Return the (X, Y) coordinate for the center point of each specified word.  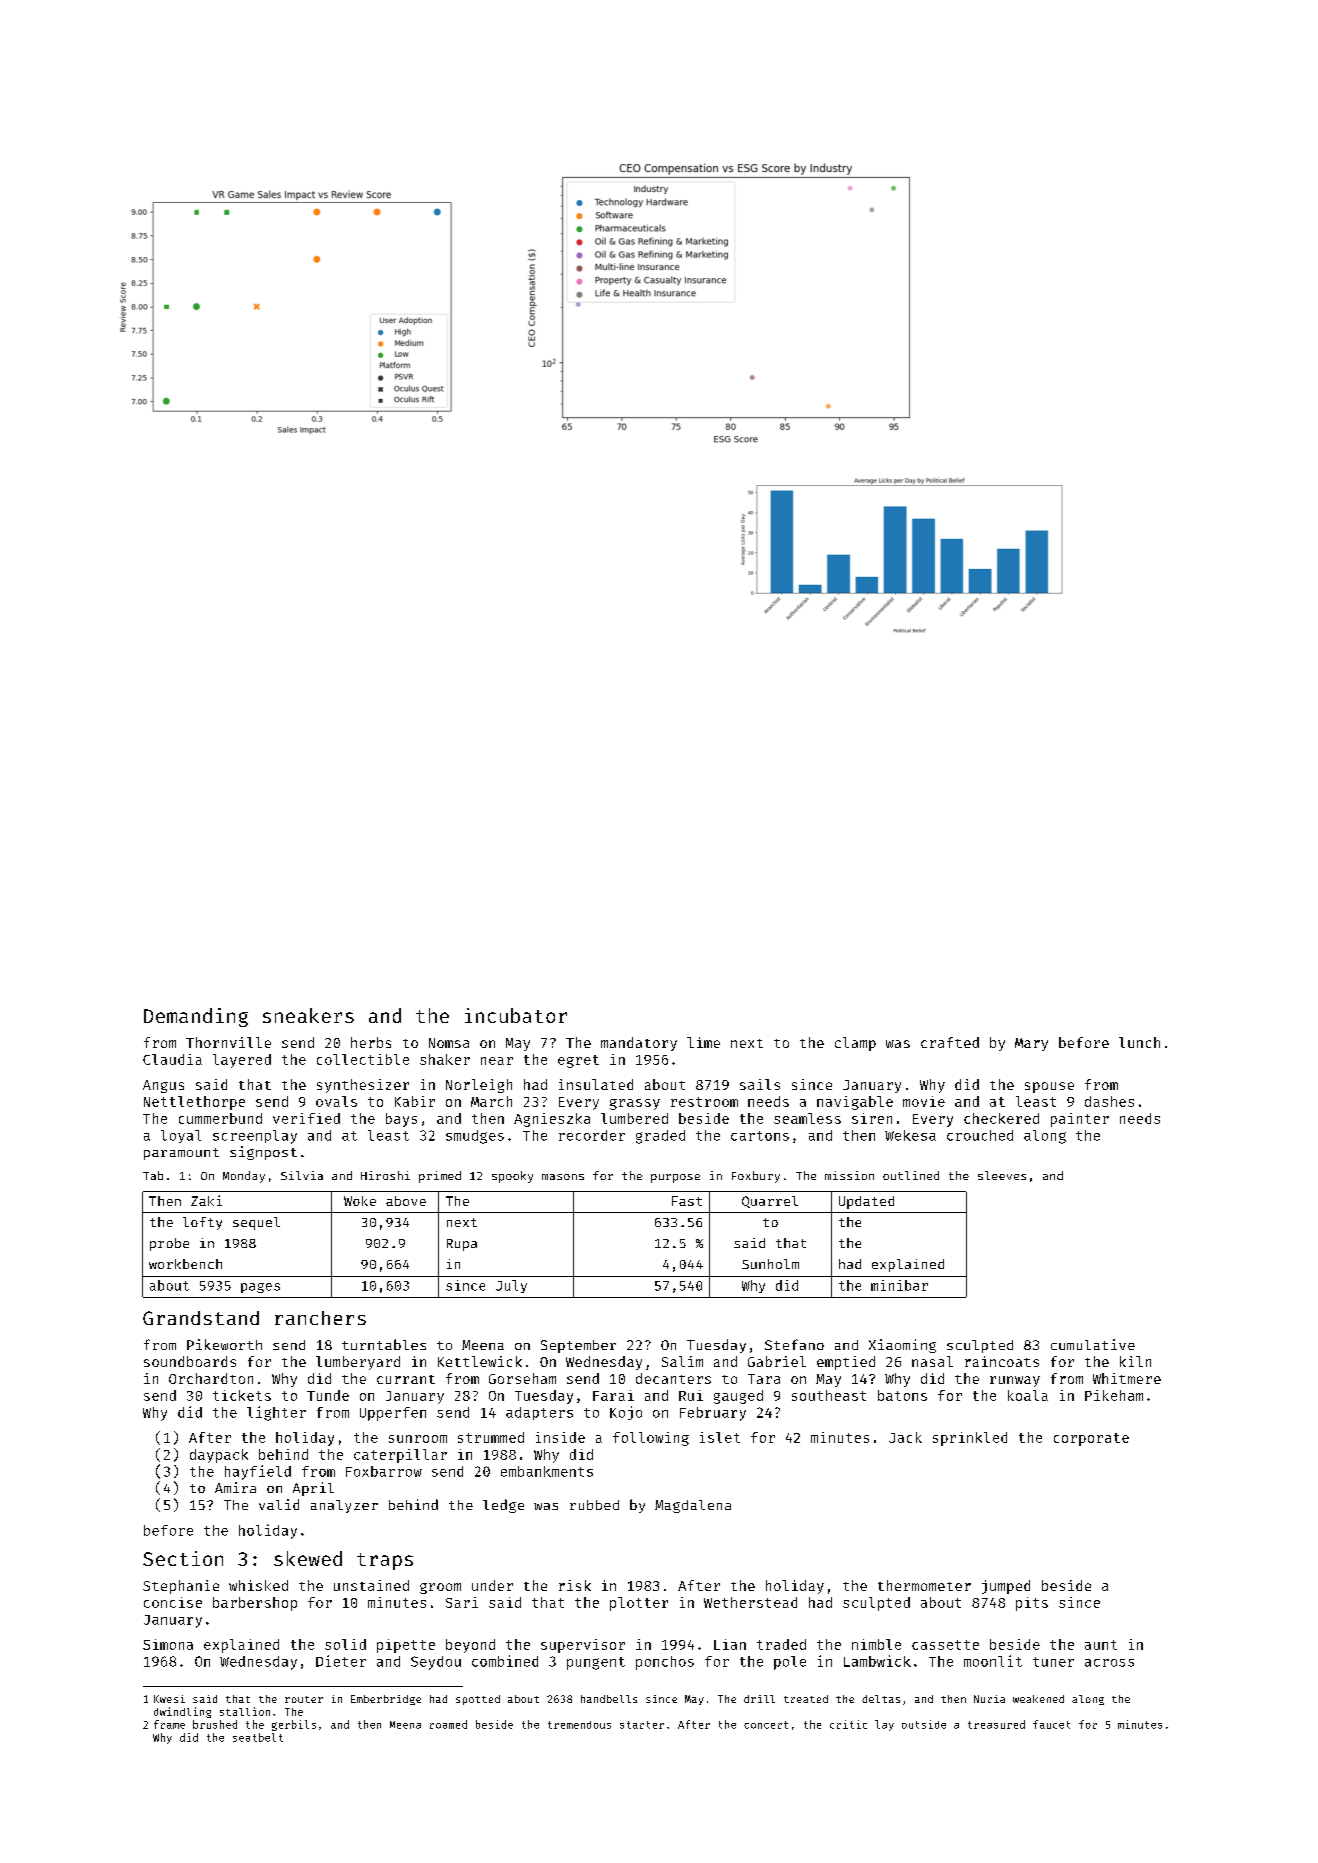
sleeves (1002, 1175)
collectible (363, 1059)
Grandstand (201, 1318)
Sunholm (770, 1264)
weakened (1038, 1699)
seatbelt (258, 1737)
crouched (980, 1135)
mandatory (639, 1044)
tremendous (579, 1725)
